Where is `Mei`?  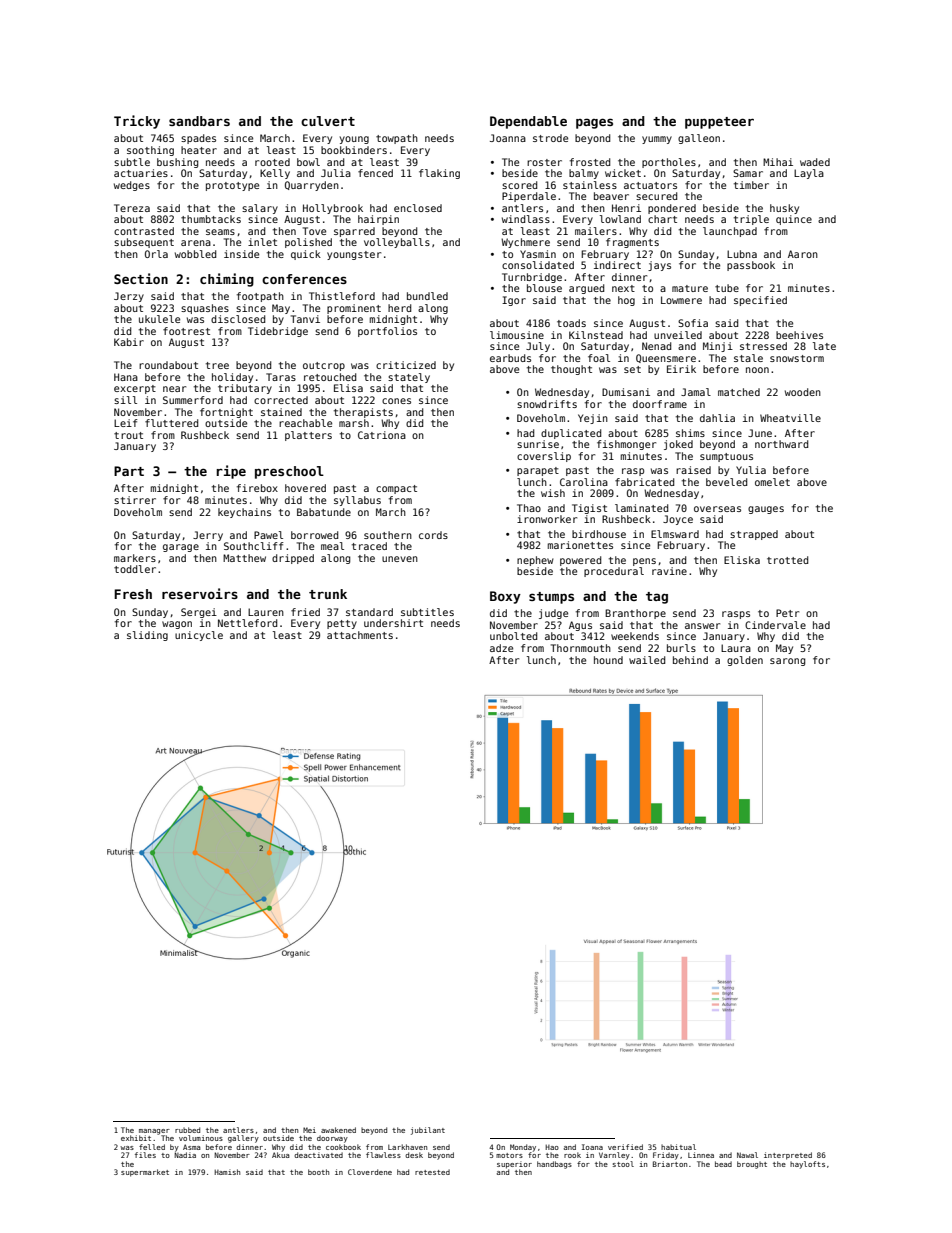
Mei is located at coordinates (309, 1130).
